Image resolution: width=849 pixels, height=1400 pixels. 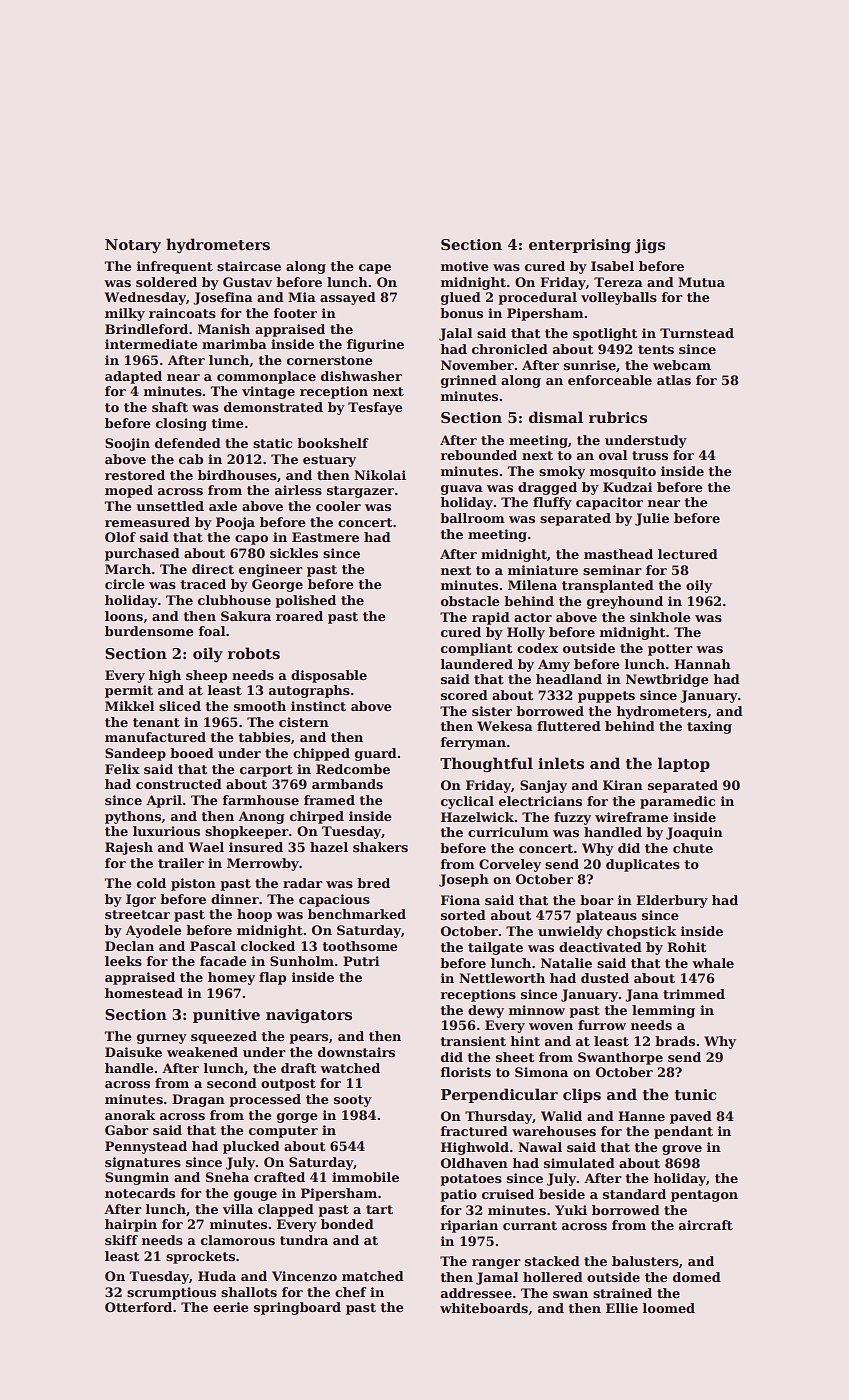 What do you see at coordinates (138, 1307) in the image?
I see `Otterford` at bounding box center [138, 1307].
